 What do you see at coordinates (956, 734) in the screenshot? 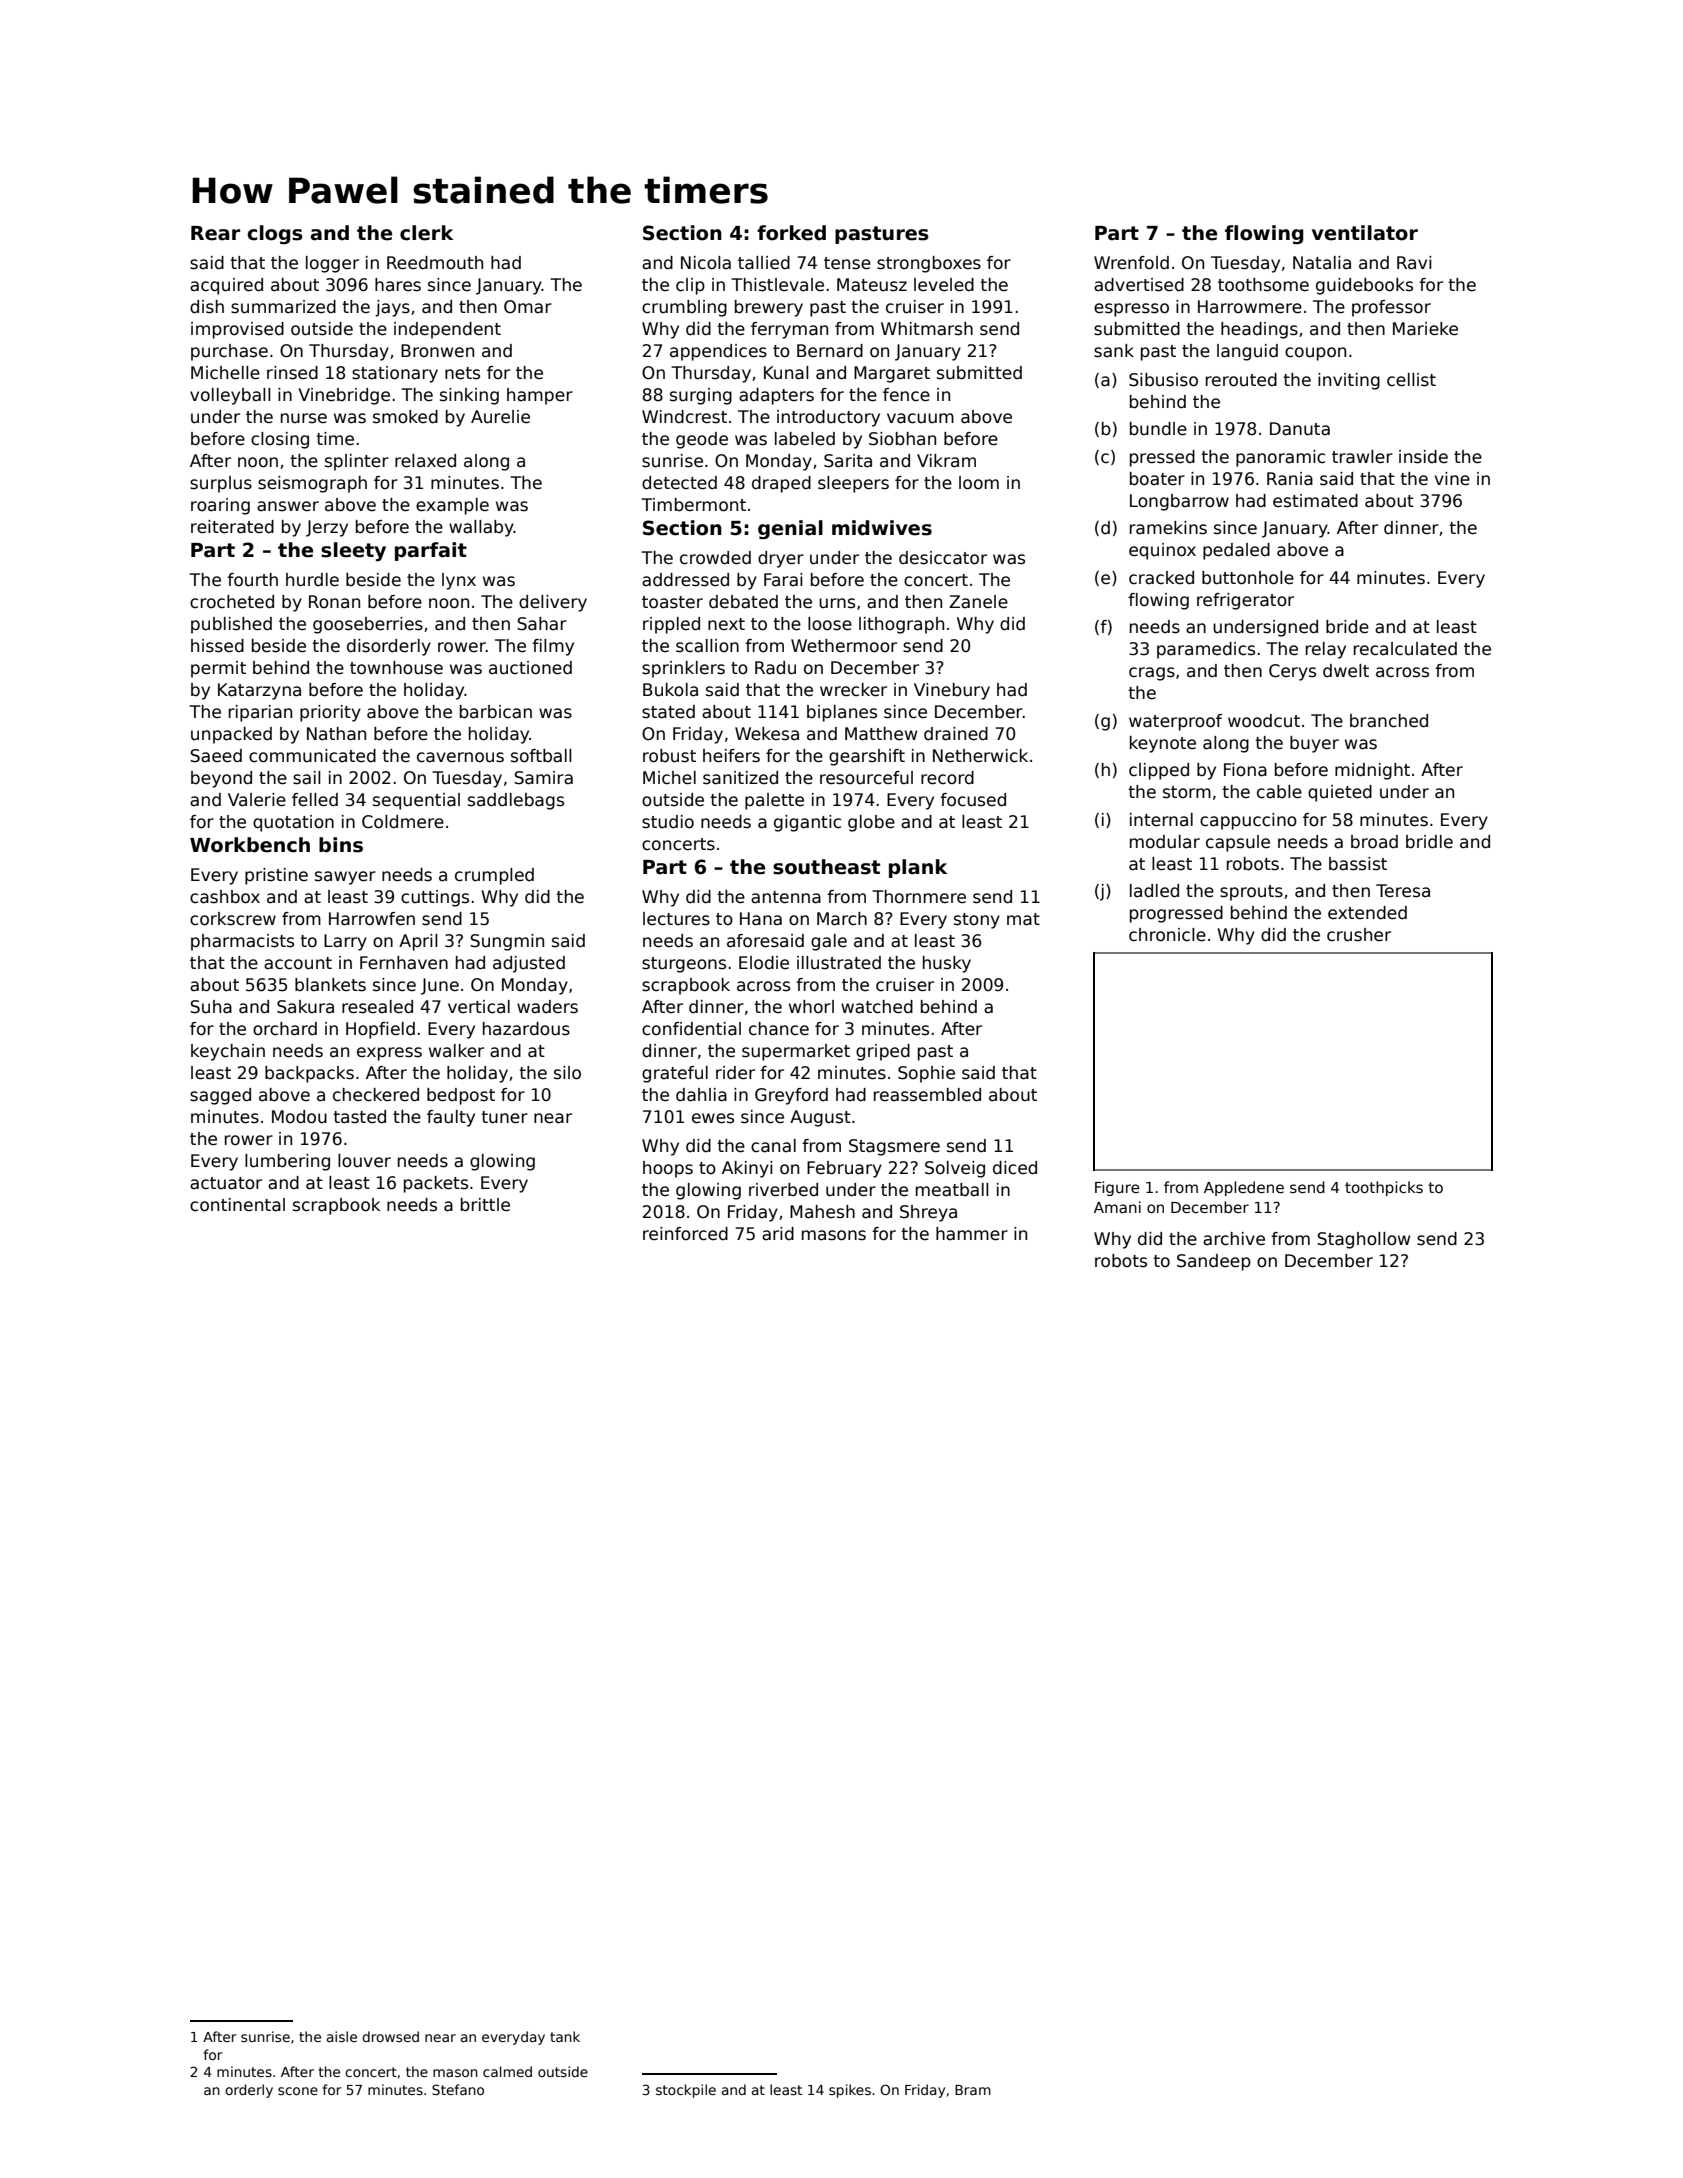
I see `drained` at bounding box center [956, 734].
